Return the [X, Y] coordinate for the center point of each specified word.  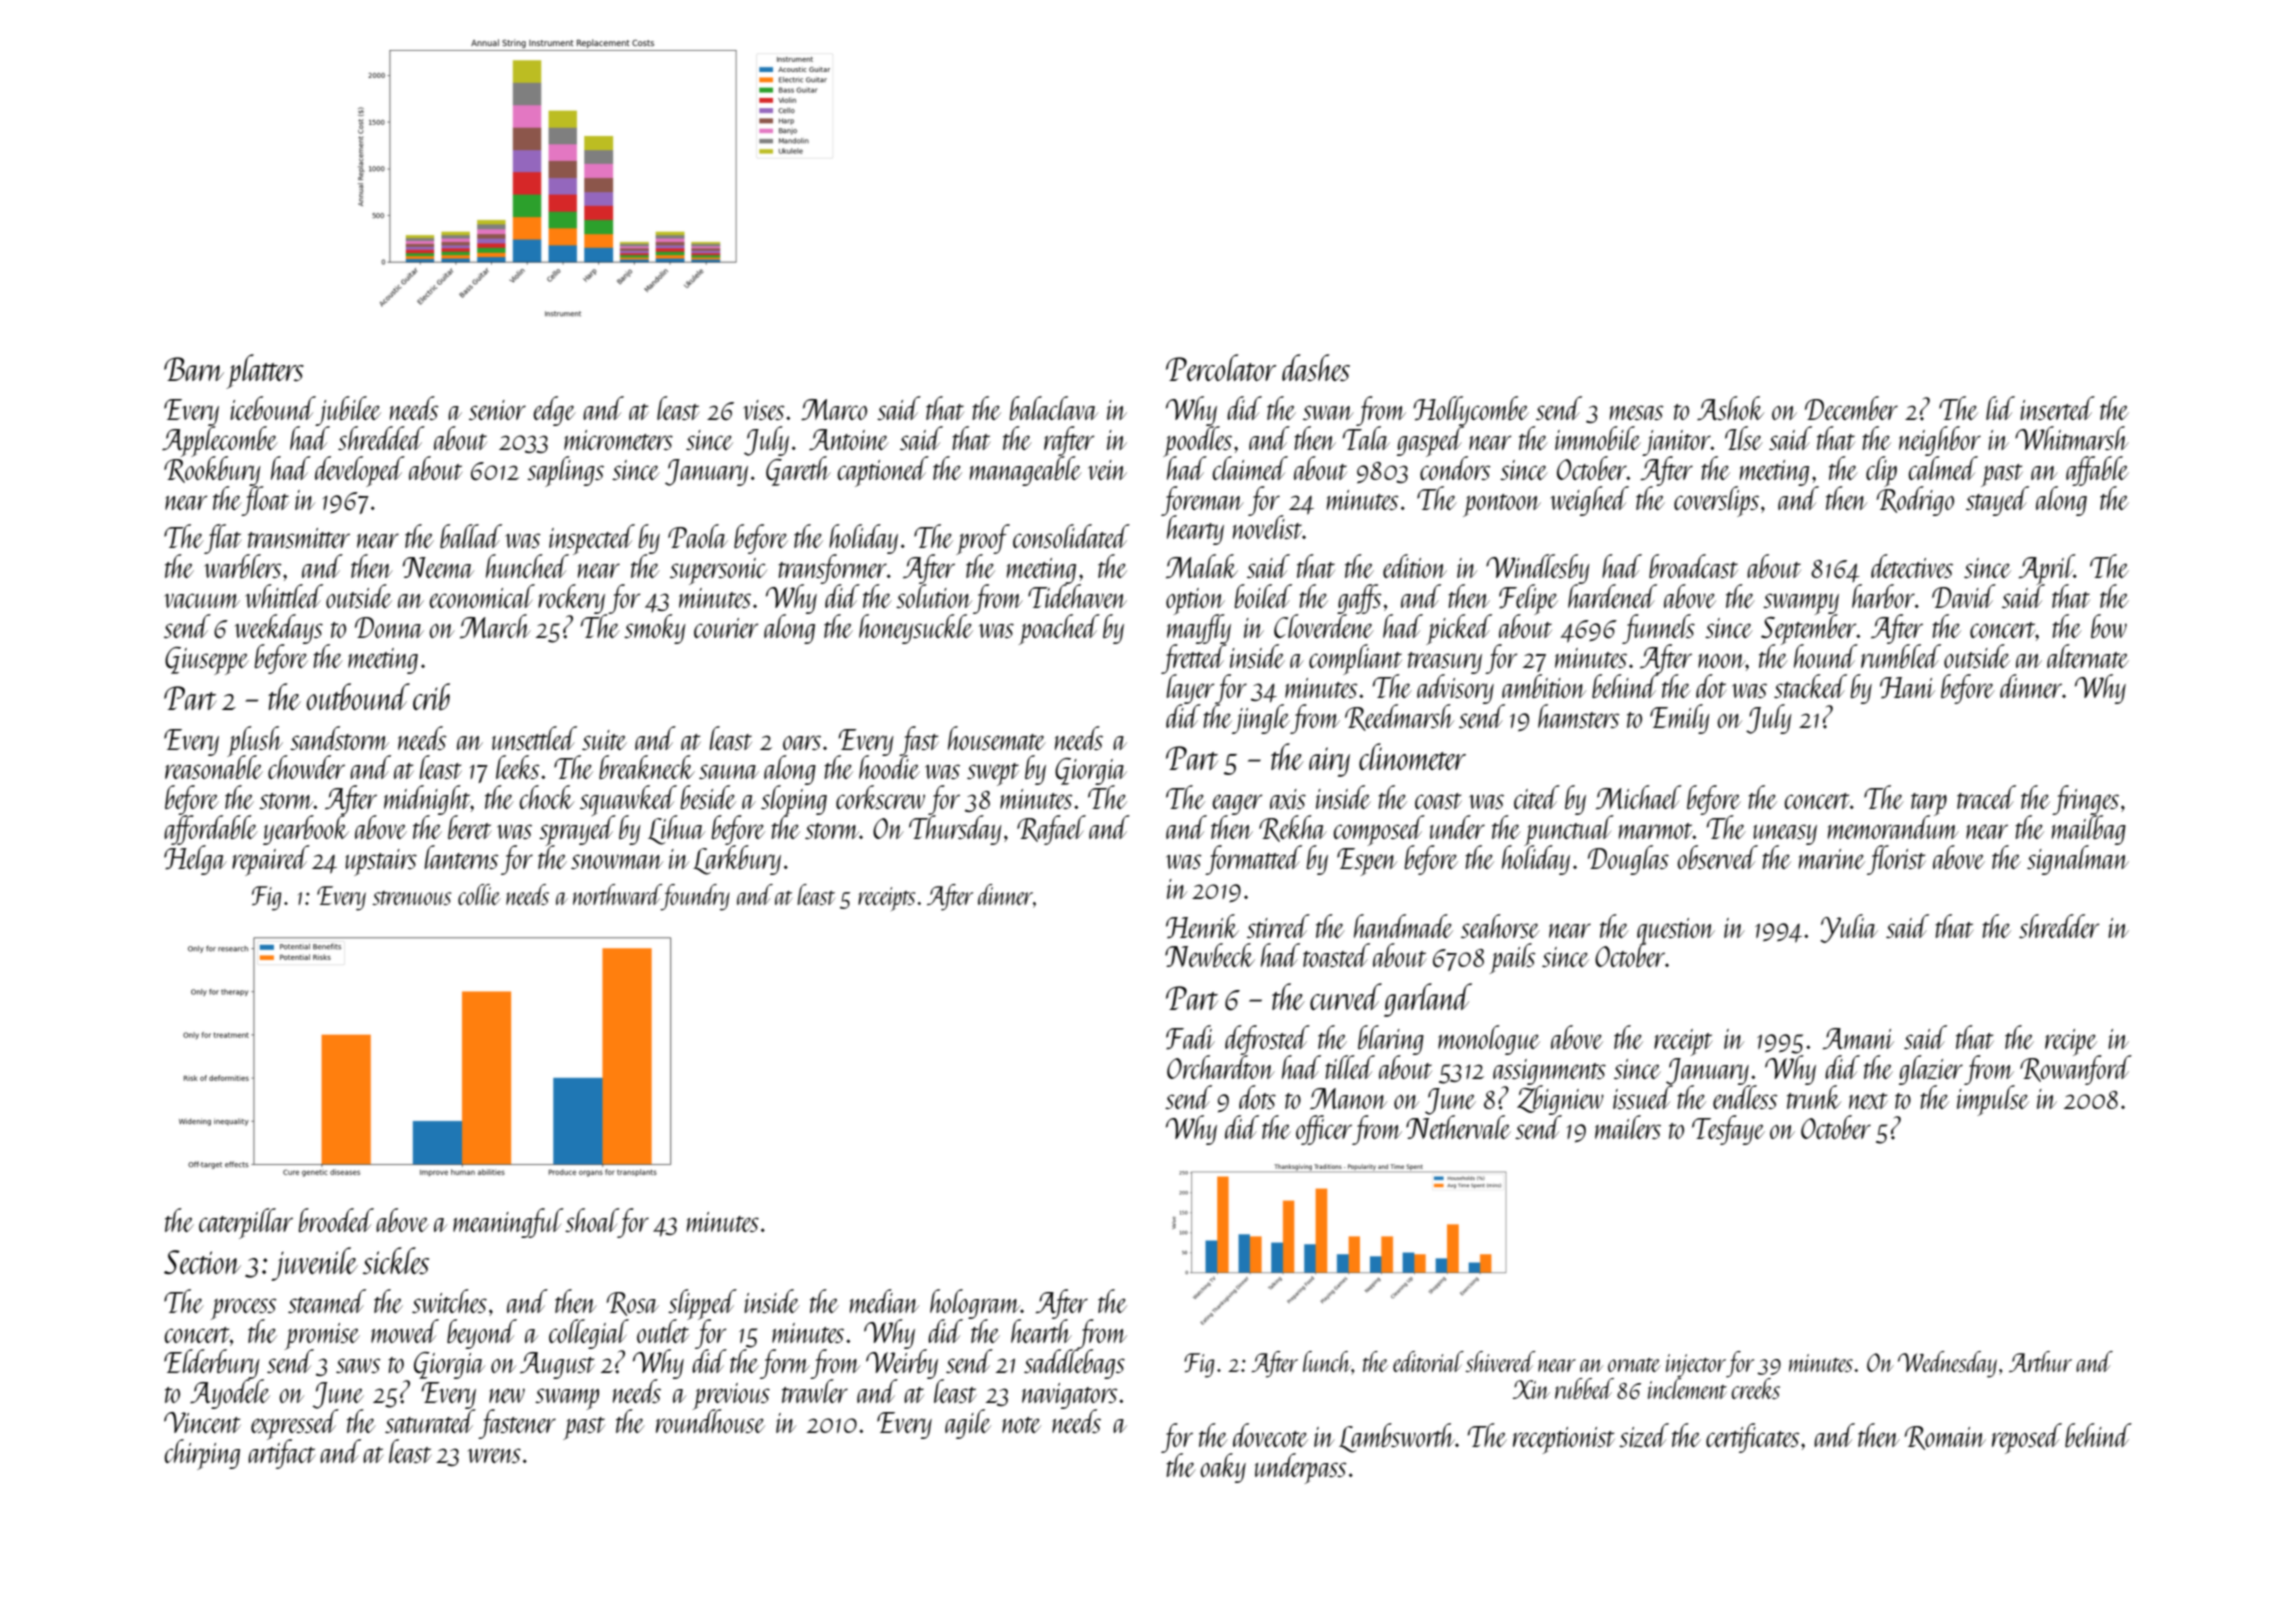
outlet [663, 1331]
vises [764, 410]
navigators [1070, 1396]
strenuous [411, 898]
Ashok [1730, 408]
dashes [1316, 367]
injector [1696, 1365]
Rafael [1051, 830]
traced [1986, 797]
